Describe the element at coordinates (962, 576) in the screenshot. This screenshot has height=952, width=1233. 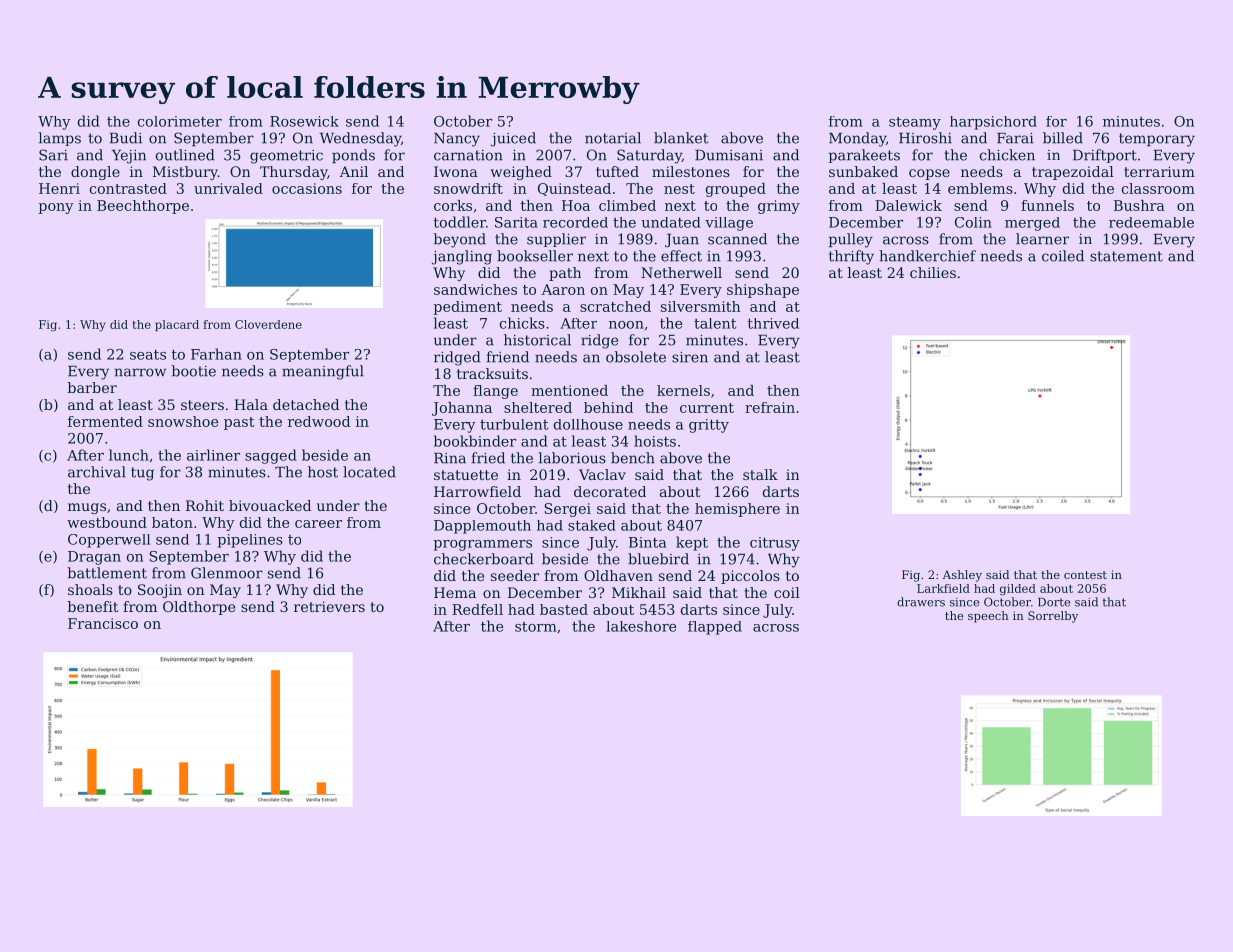
I see `Ashley` at that location.
